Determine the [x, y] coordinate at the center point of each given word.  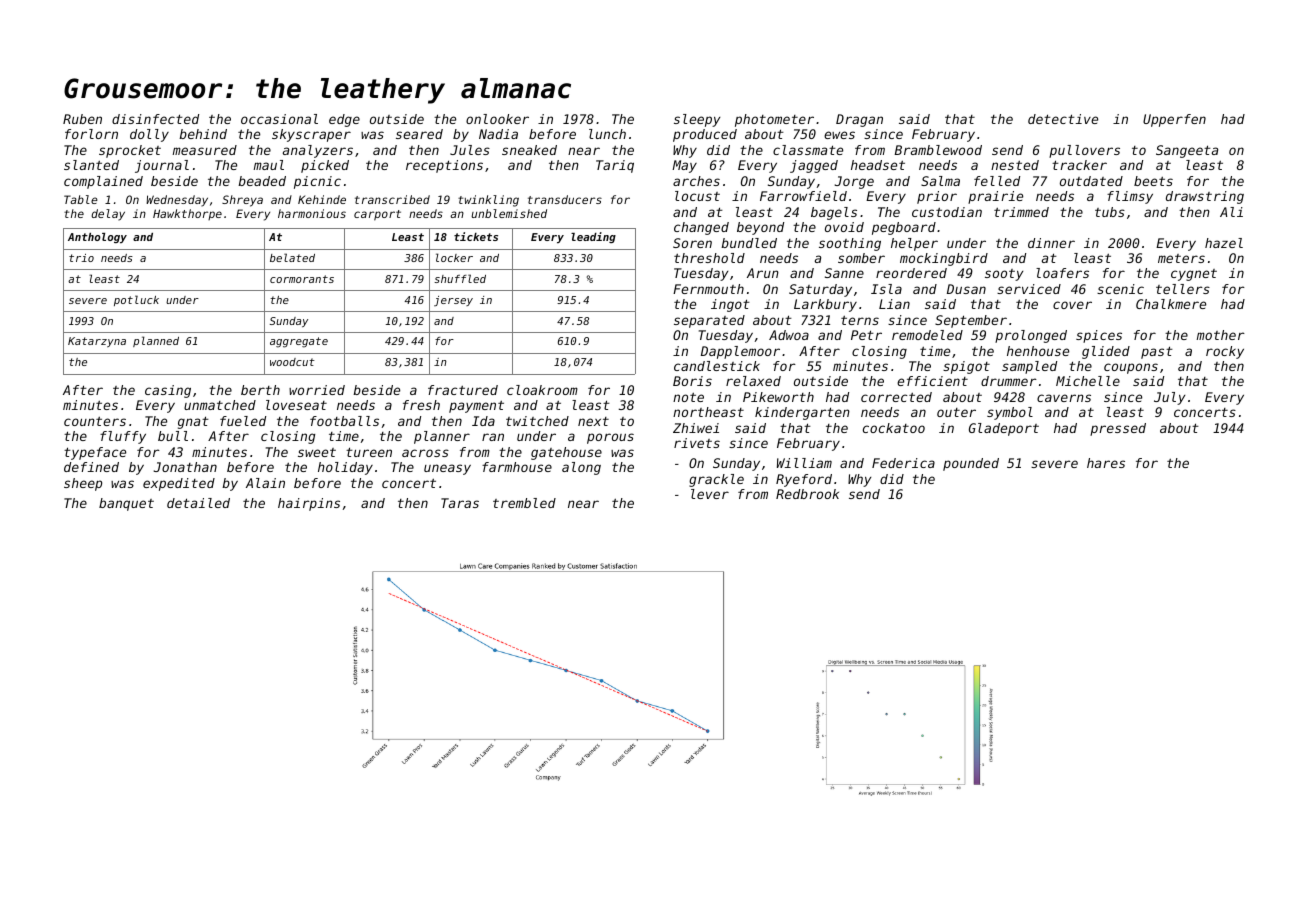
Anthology [97, 238]
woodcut [292, 362]
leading [593, 237]
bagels [834, 213]
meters [1181, 258]
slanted [91, 165]
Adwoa [789, 335]
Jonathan [185, 467]
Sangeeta [1187, 151]
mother [1221, 335]
